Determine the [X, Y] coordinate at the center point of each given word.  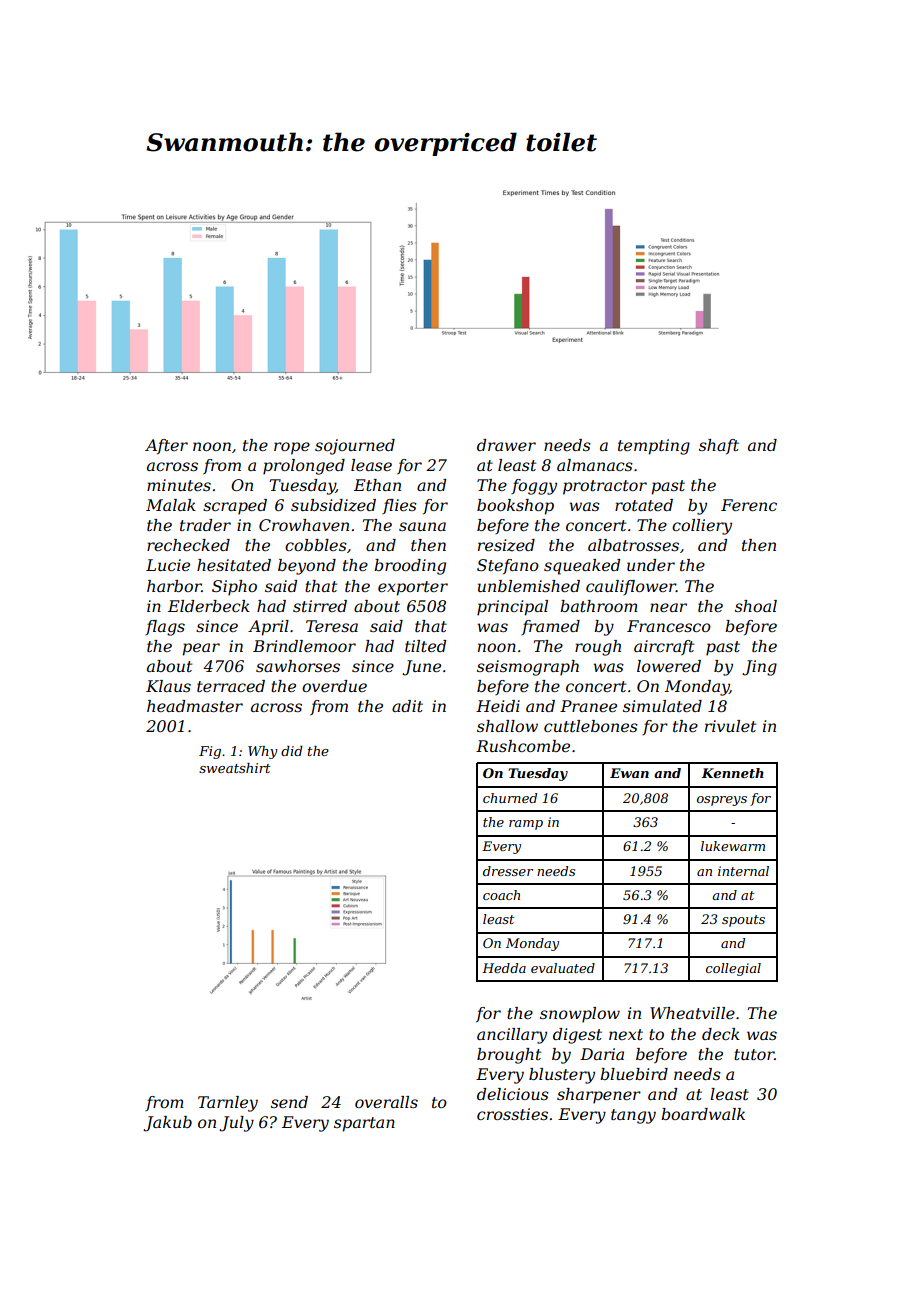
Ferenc [749, 505]
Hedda [504, 968]
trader [205, 525]
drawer [506, 445]
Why [263, 752]
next [626, 1034]
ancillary [512, 1036]
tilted [425, 646]
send [289, 1102]
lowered [669, 666]
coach [501, 895]
